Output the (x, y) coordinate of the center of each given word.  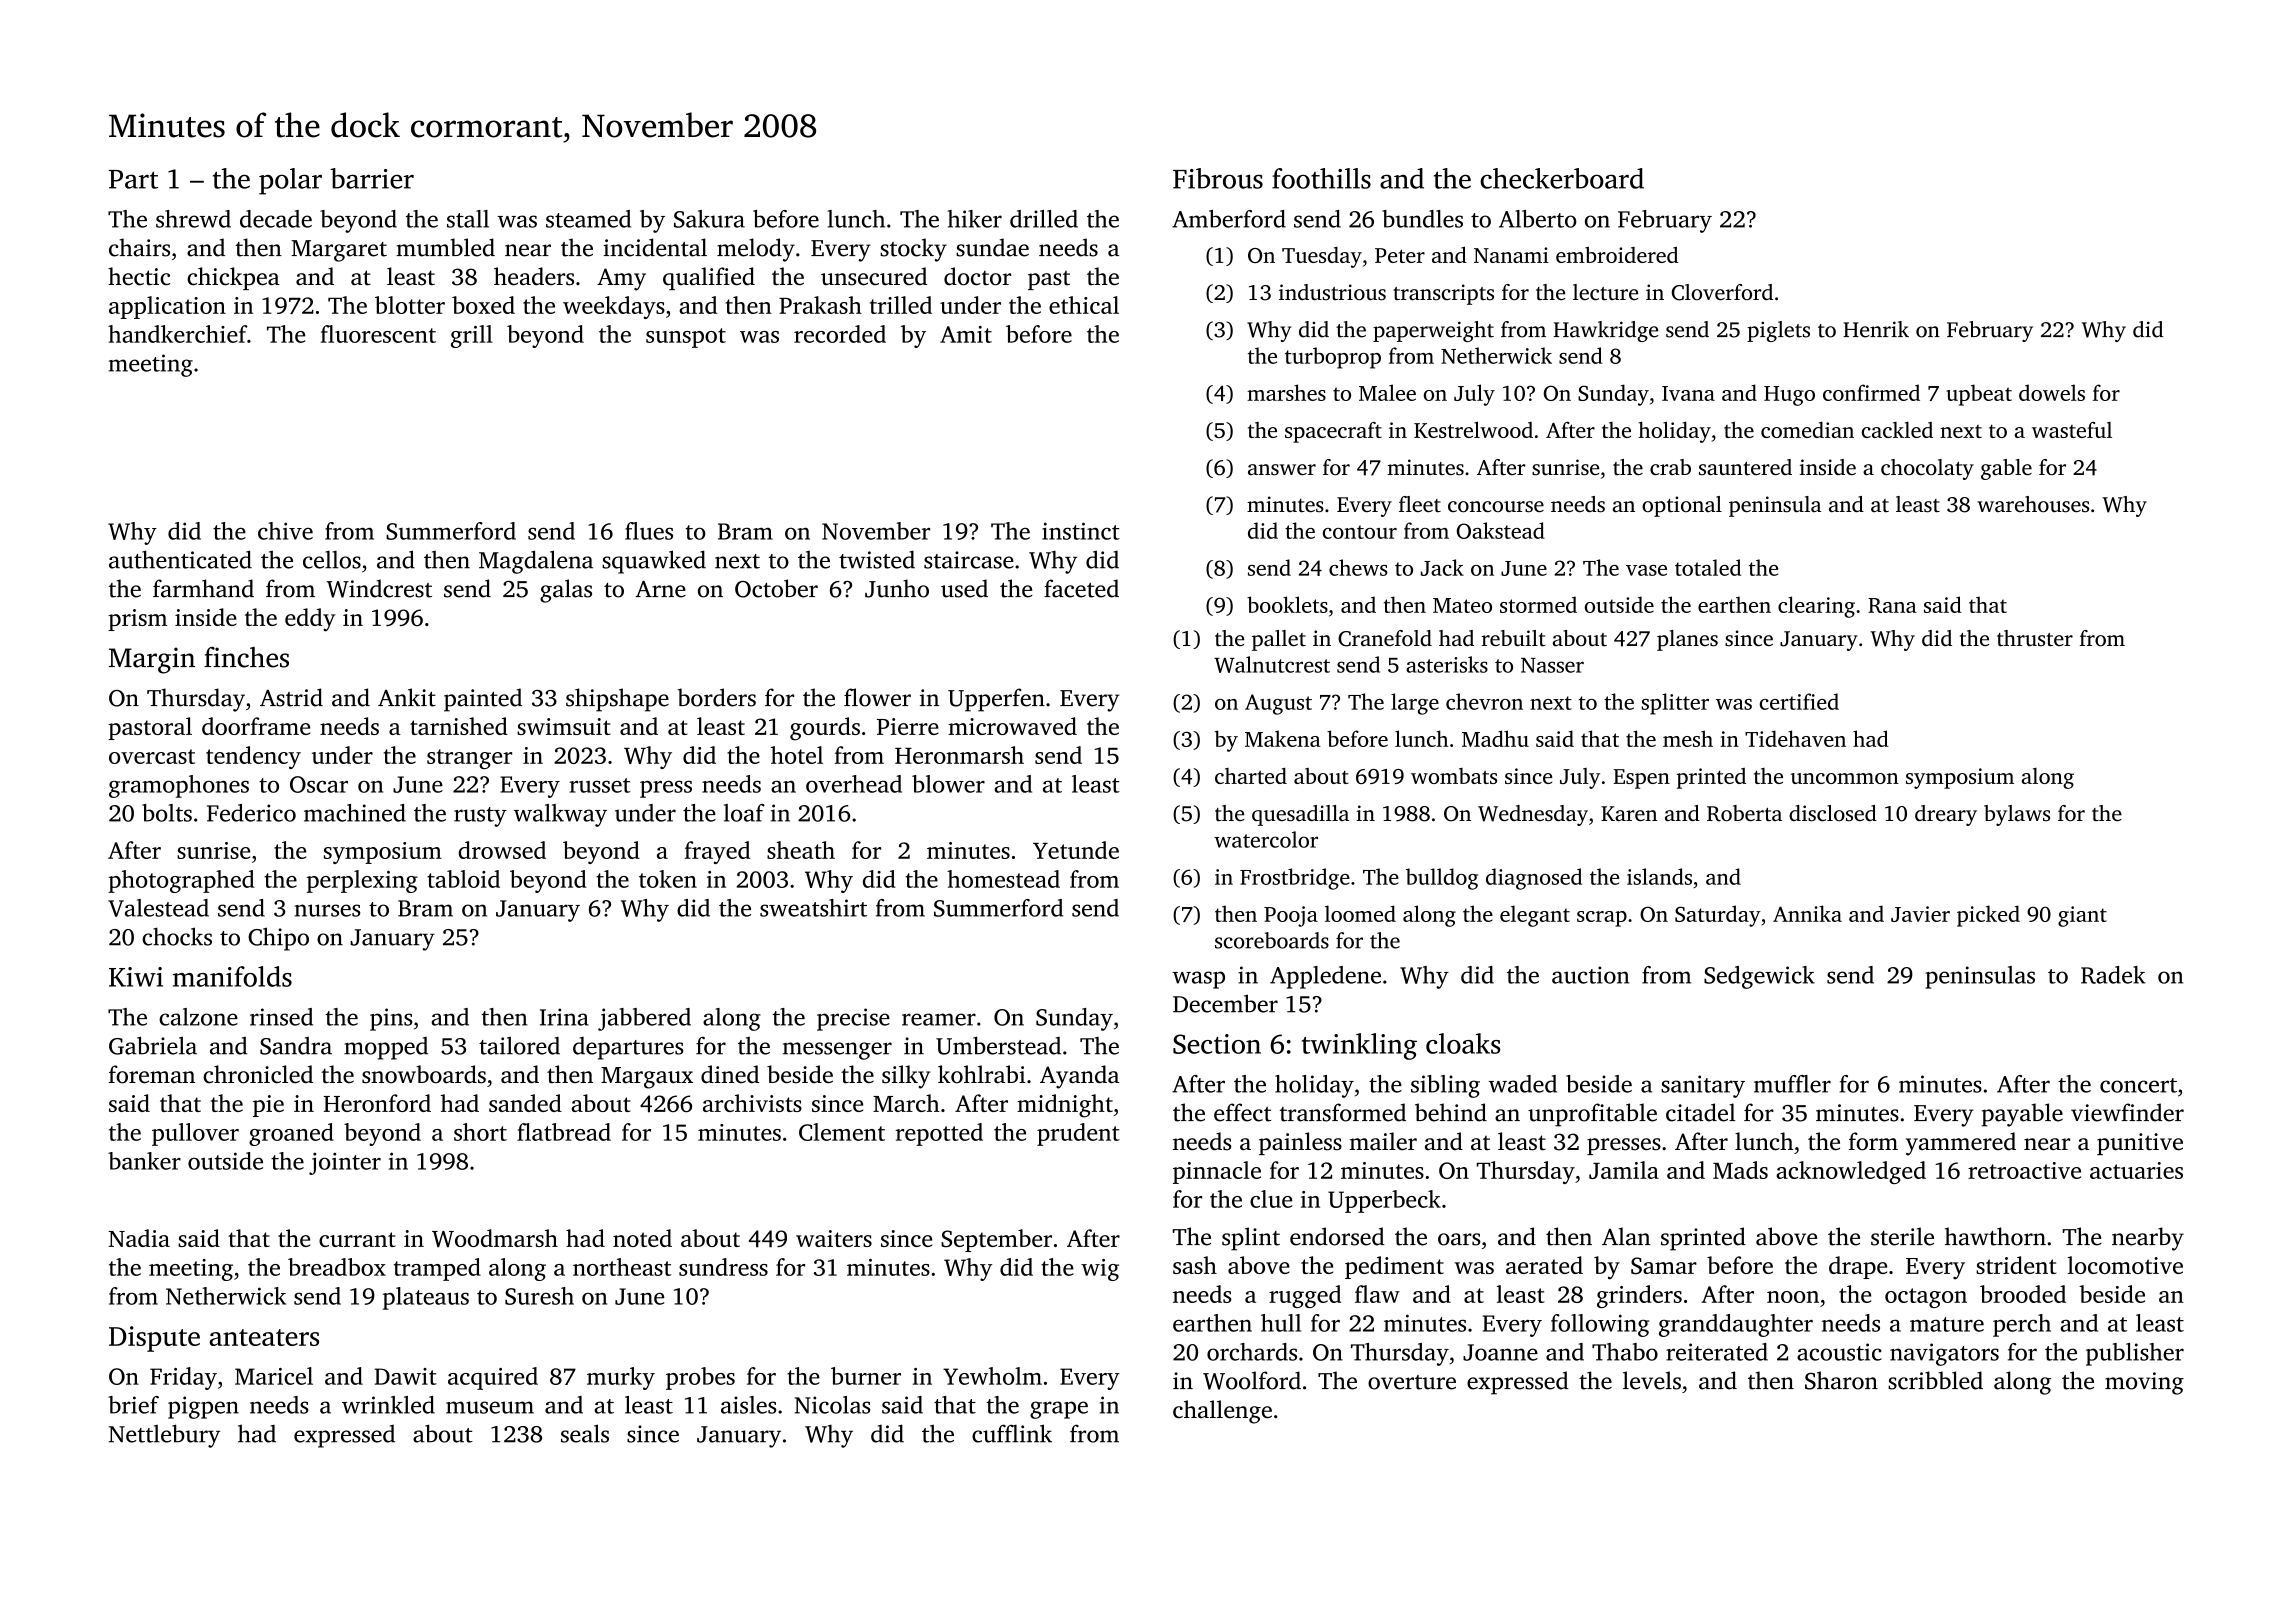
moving (2144, 1383)
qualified (709, 278)
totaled (1708, 567)
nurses (327, 910)
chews (1358, 567)
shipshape (617, 700)
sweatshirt (813, 908)
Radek (2113, 975)
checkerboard (1562, 178)
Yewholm (992, 1376)
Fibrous (1218, 178)
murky (621, 1378)
